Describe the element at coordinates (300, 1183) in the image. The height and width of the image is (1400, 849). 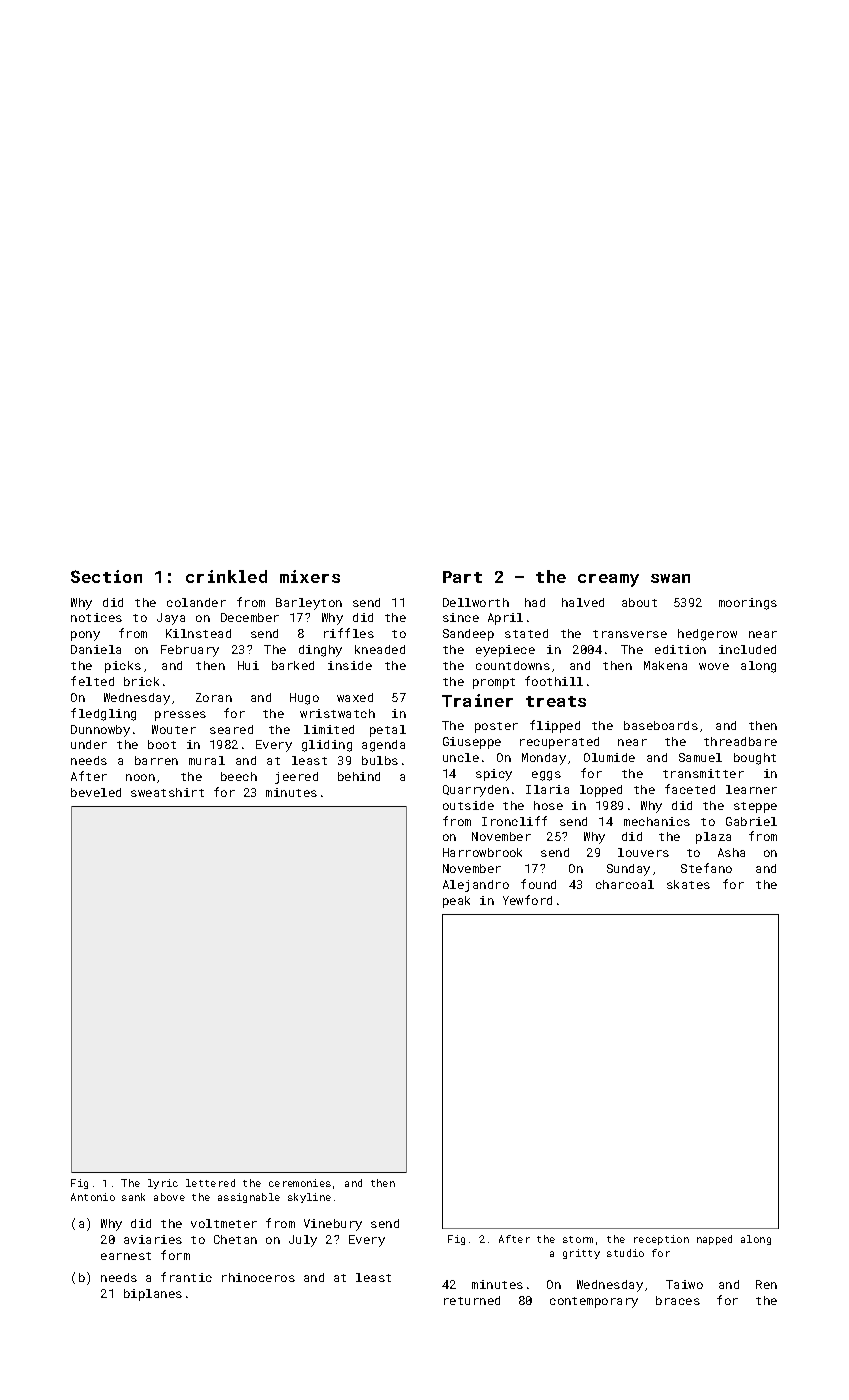
I see `ceremonies` at that location.
